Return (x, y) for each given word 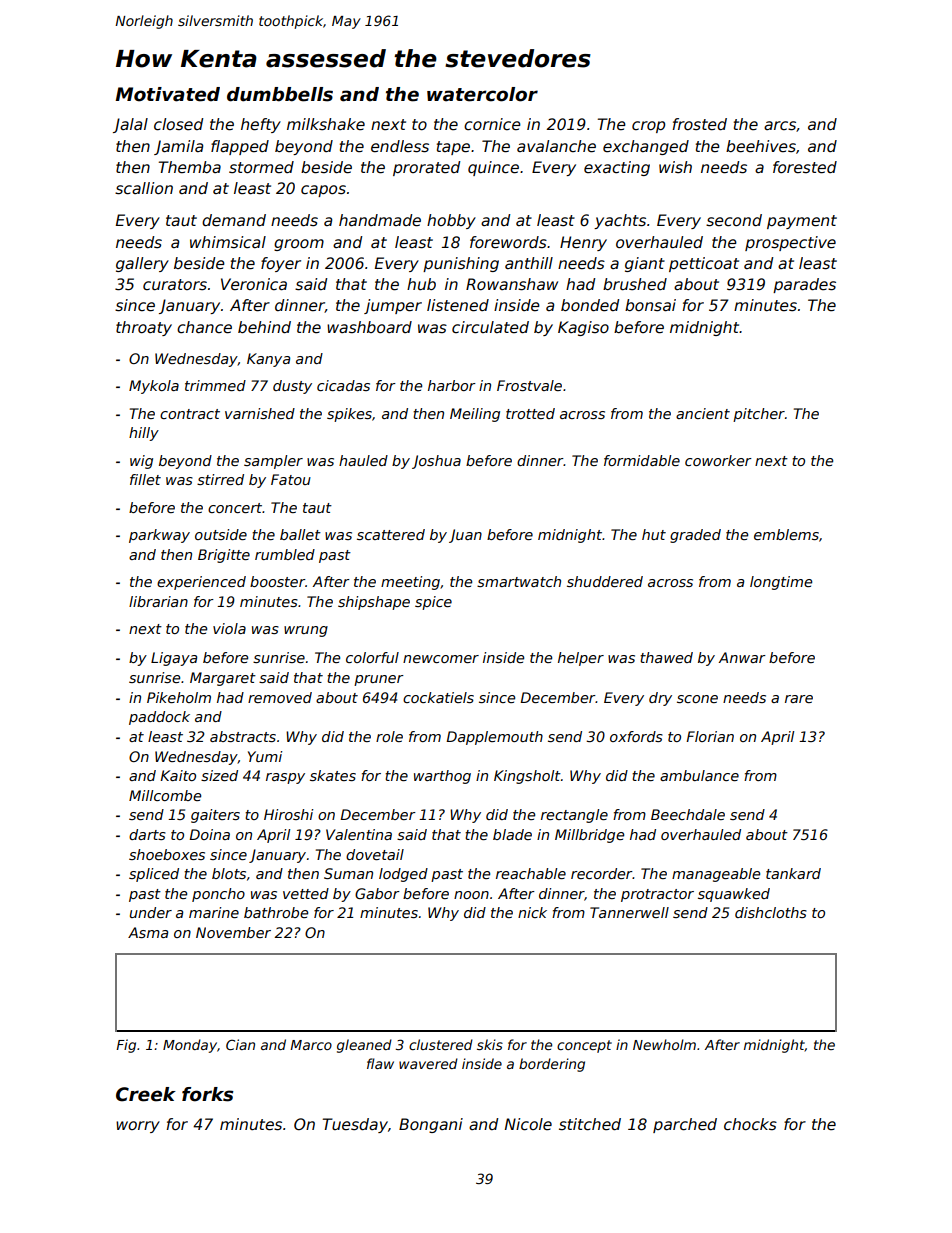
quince (493, 168)
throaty (144, 328)
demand (234, 220)
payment (802, 222)
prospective (790, 243)
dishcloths (771, 912)
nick (532, 912)
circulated (490, 327)
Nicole (528, 1124)
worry (138, 1127)
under (151, 912)
